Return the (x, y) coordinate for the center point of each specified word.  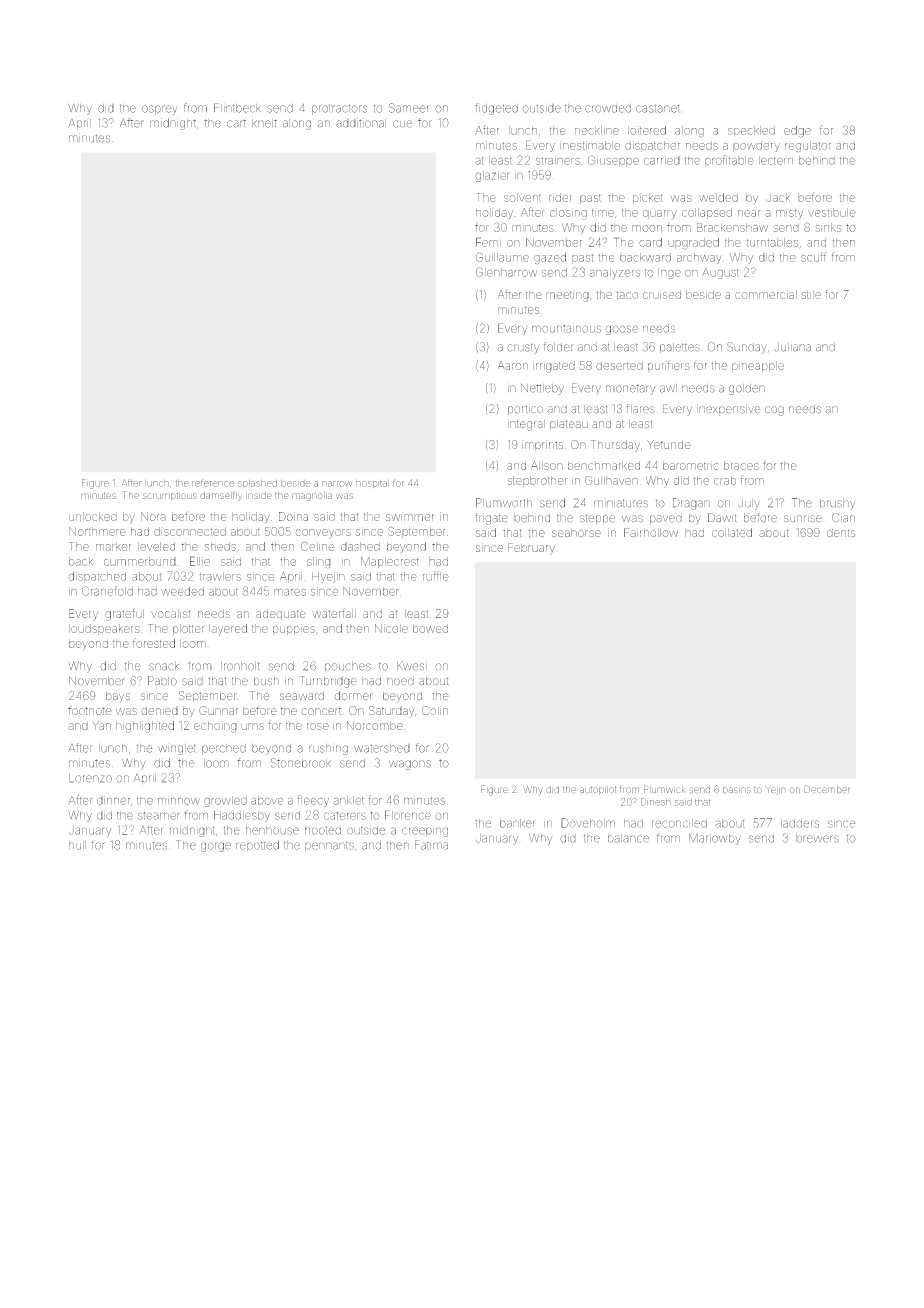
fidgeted (496, 109)
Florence (408, 815)
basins (737, 790)
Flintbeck (237, 108)
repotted (257, 845)
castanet (658, 108)
